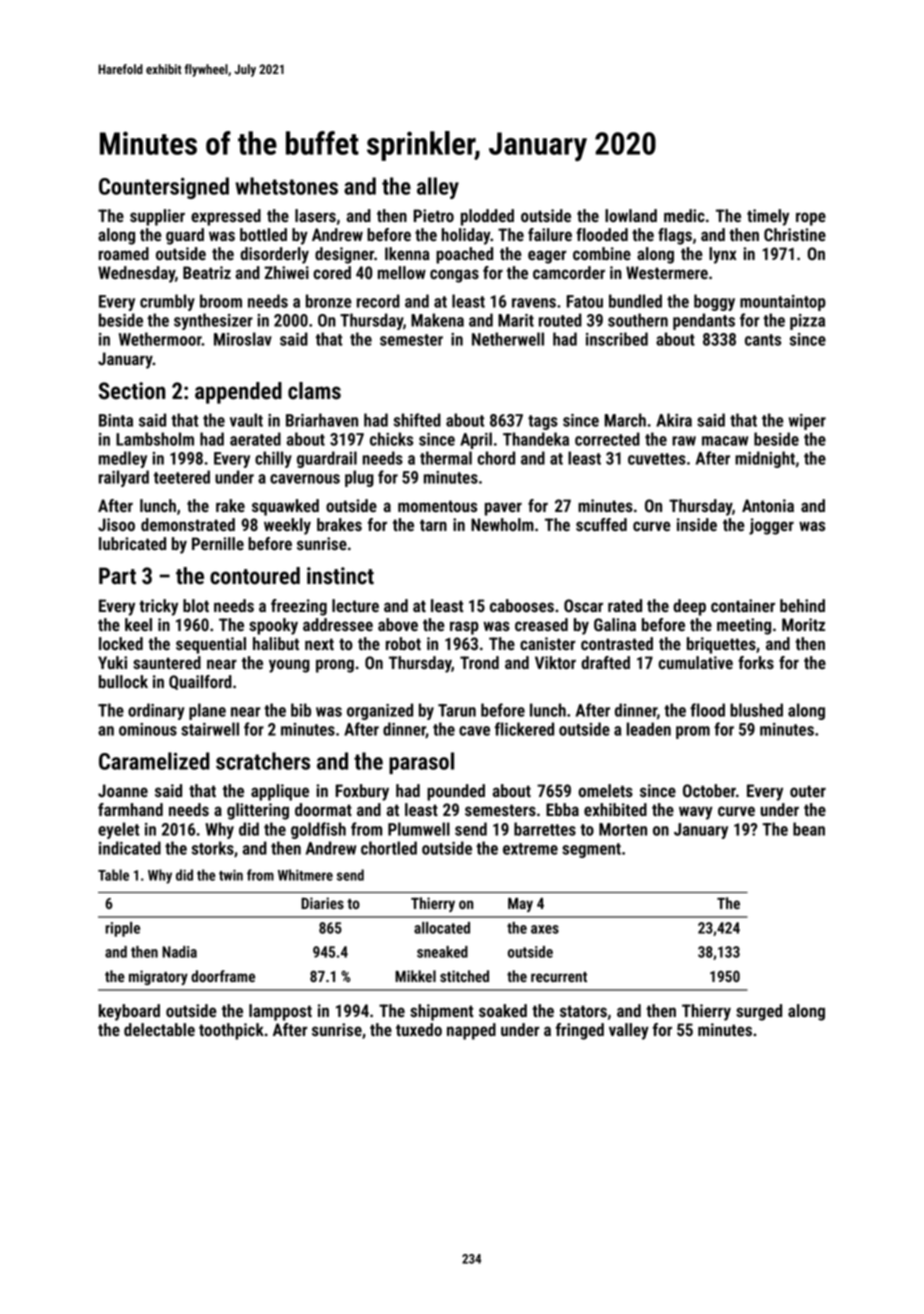  I want to click on timely, so click(768, 217).
